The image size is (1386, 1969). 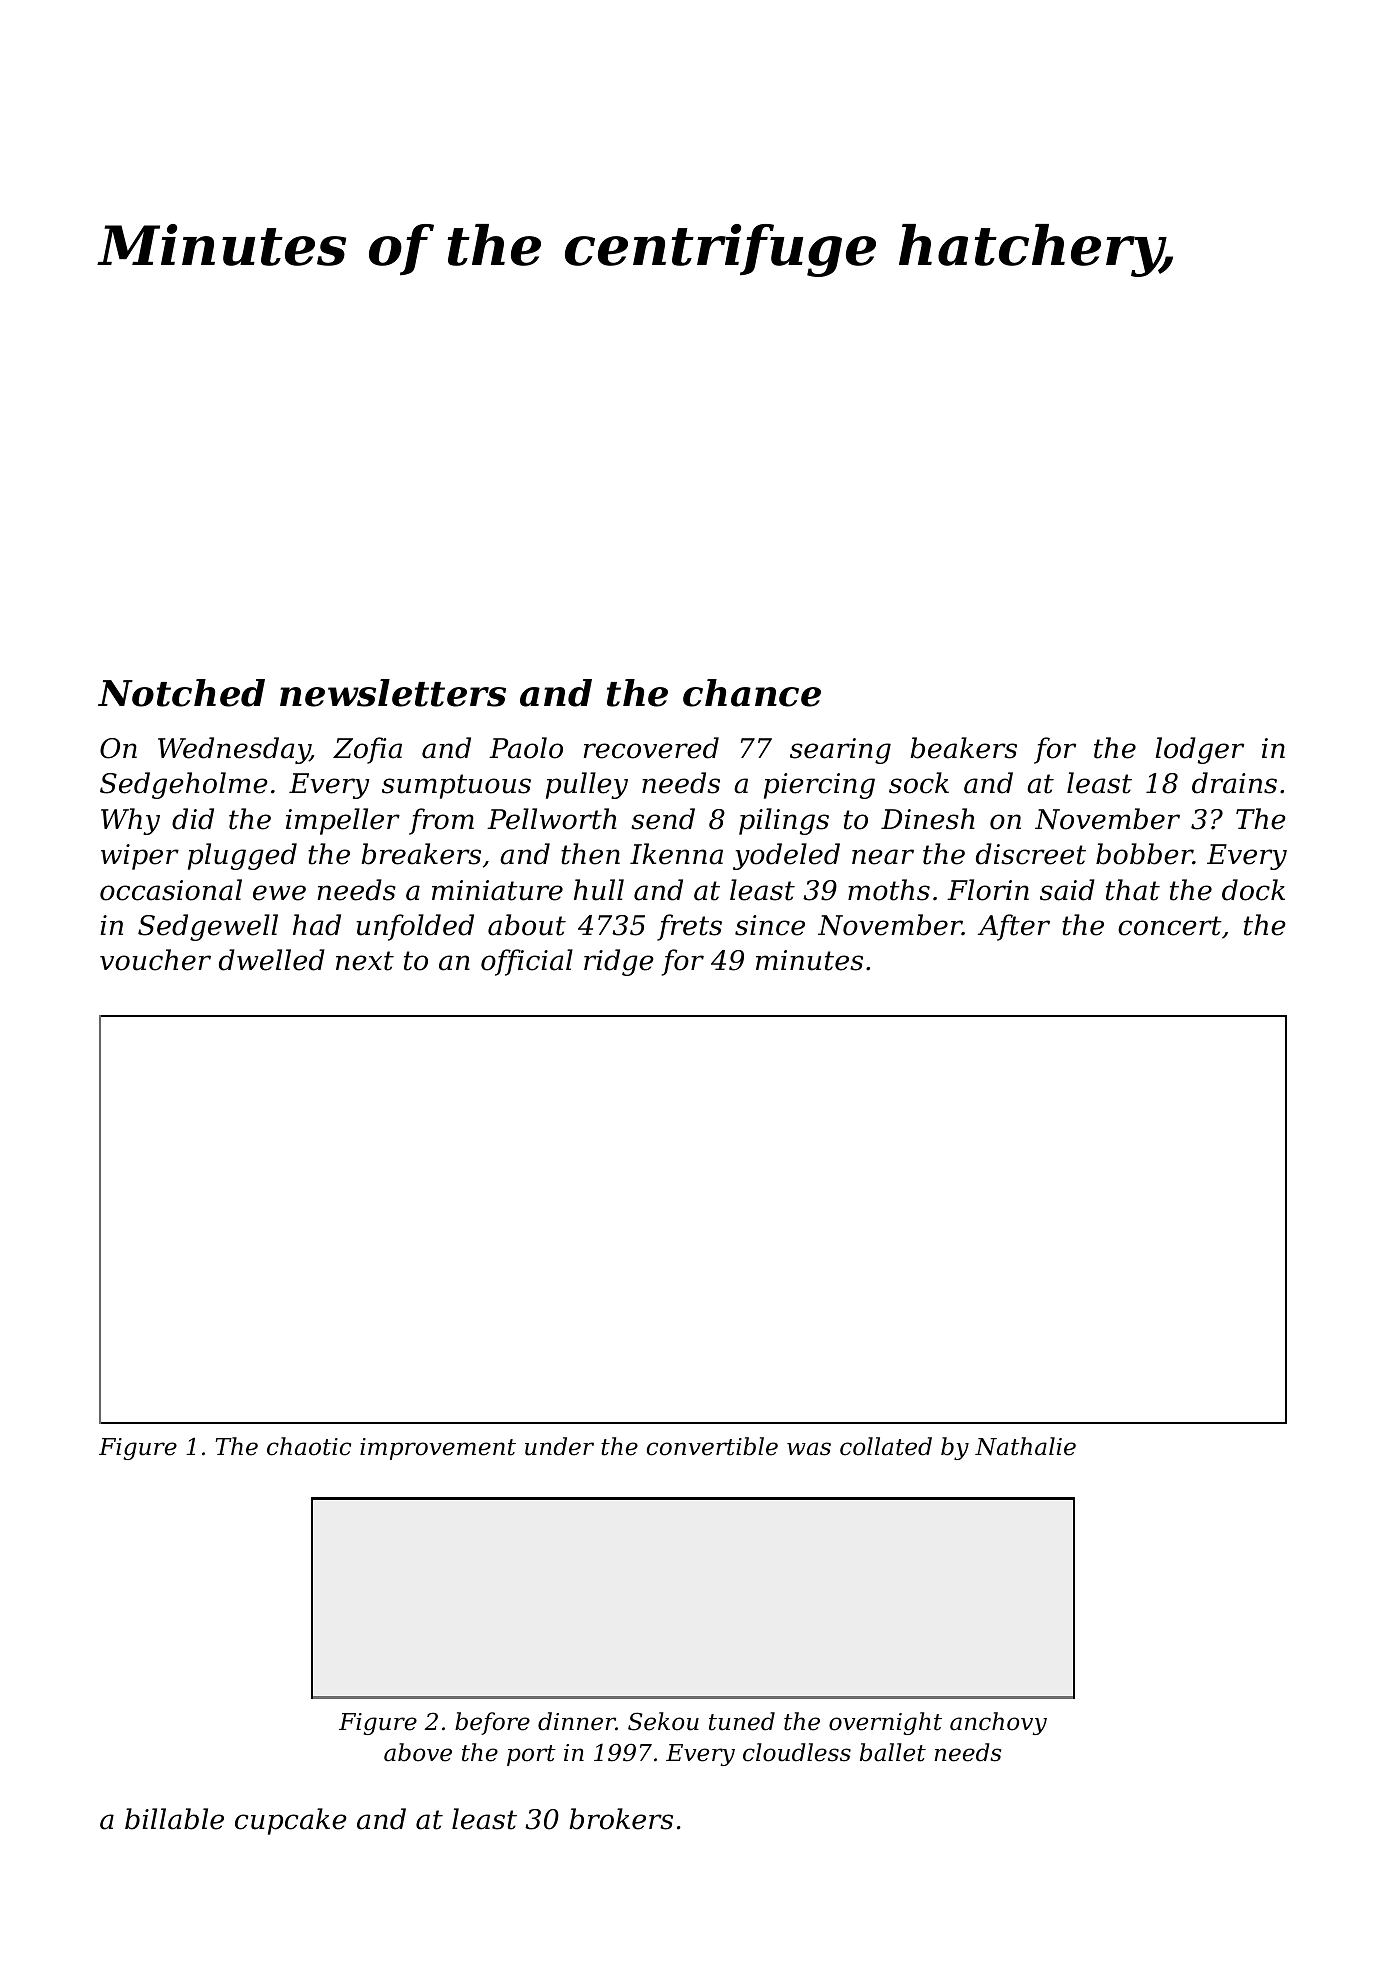 What do you see at coordinates (1234, 783) in the document?
I see `drains` at bounding box center [1234, 783].
